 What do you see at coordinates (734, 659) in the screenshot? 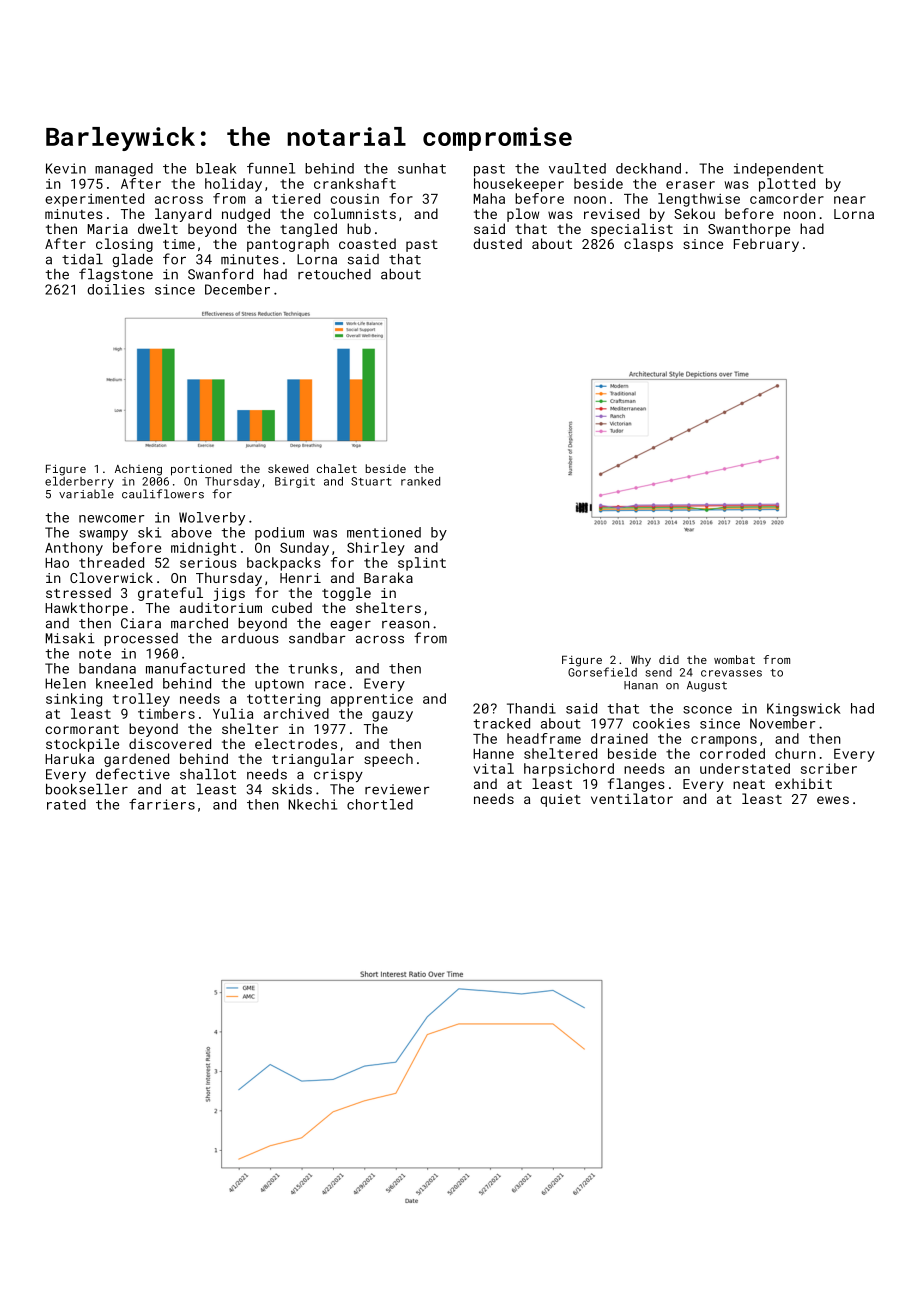
I see `wombat` at bounding box center [734, 659].
